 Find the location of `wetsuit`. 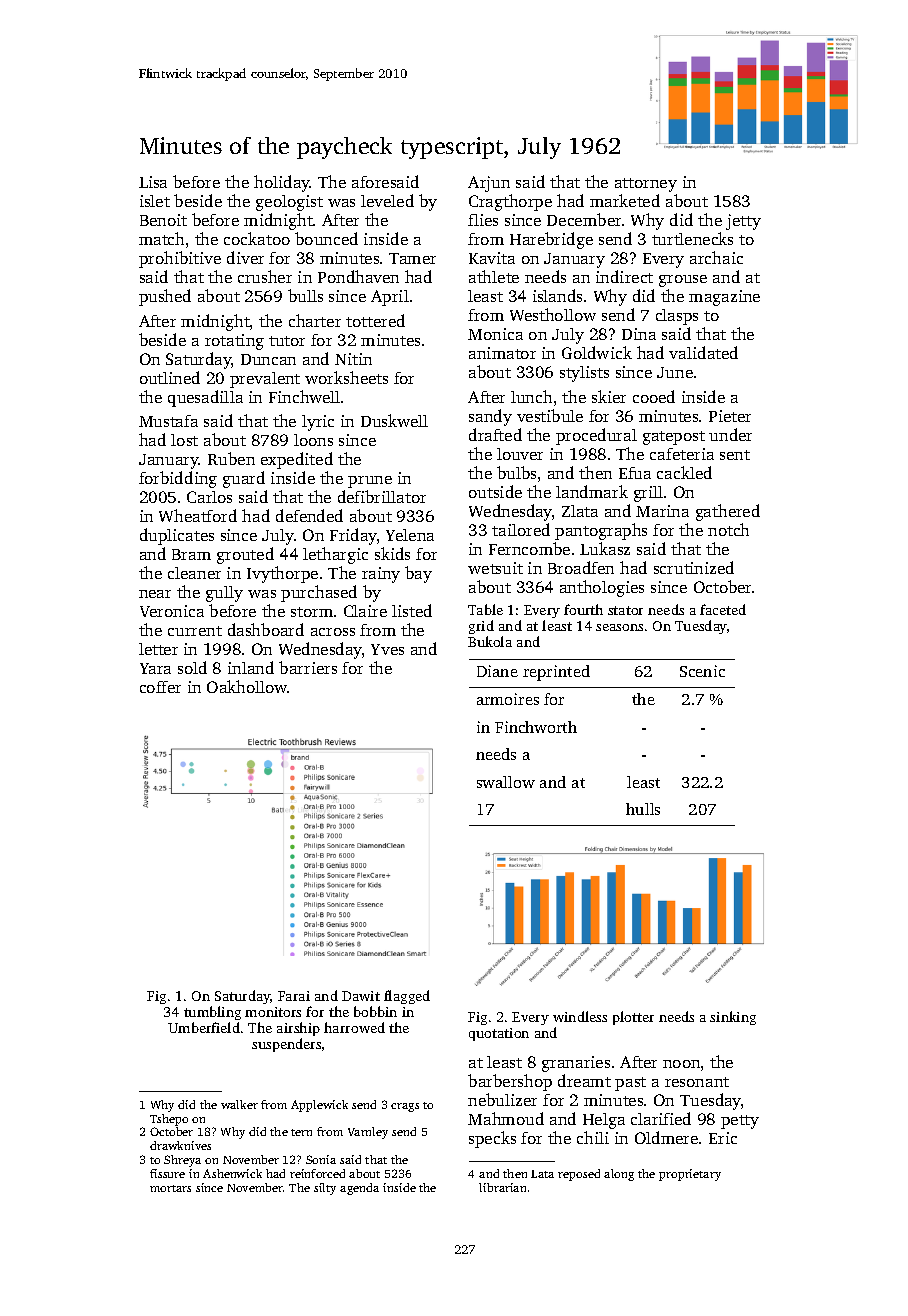

wetsuit is located at coordinates (495, 568).
